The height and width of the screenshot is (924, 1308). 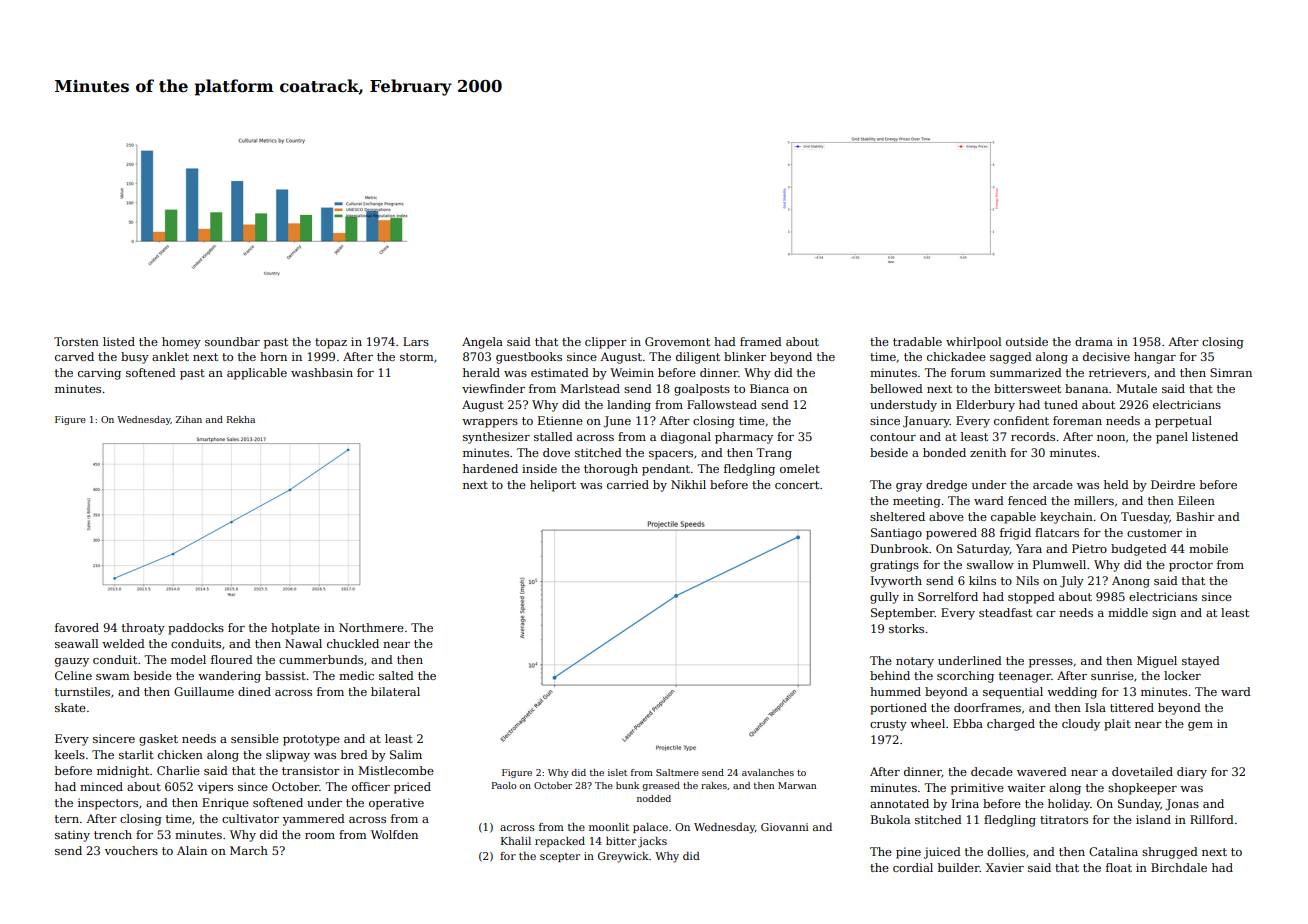 I want to click on records, so click(x=1033, y=436).
